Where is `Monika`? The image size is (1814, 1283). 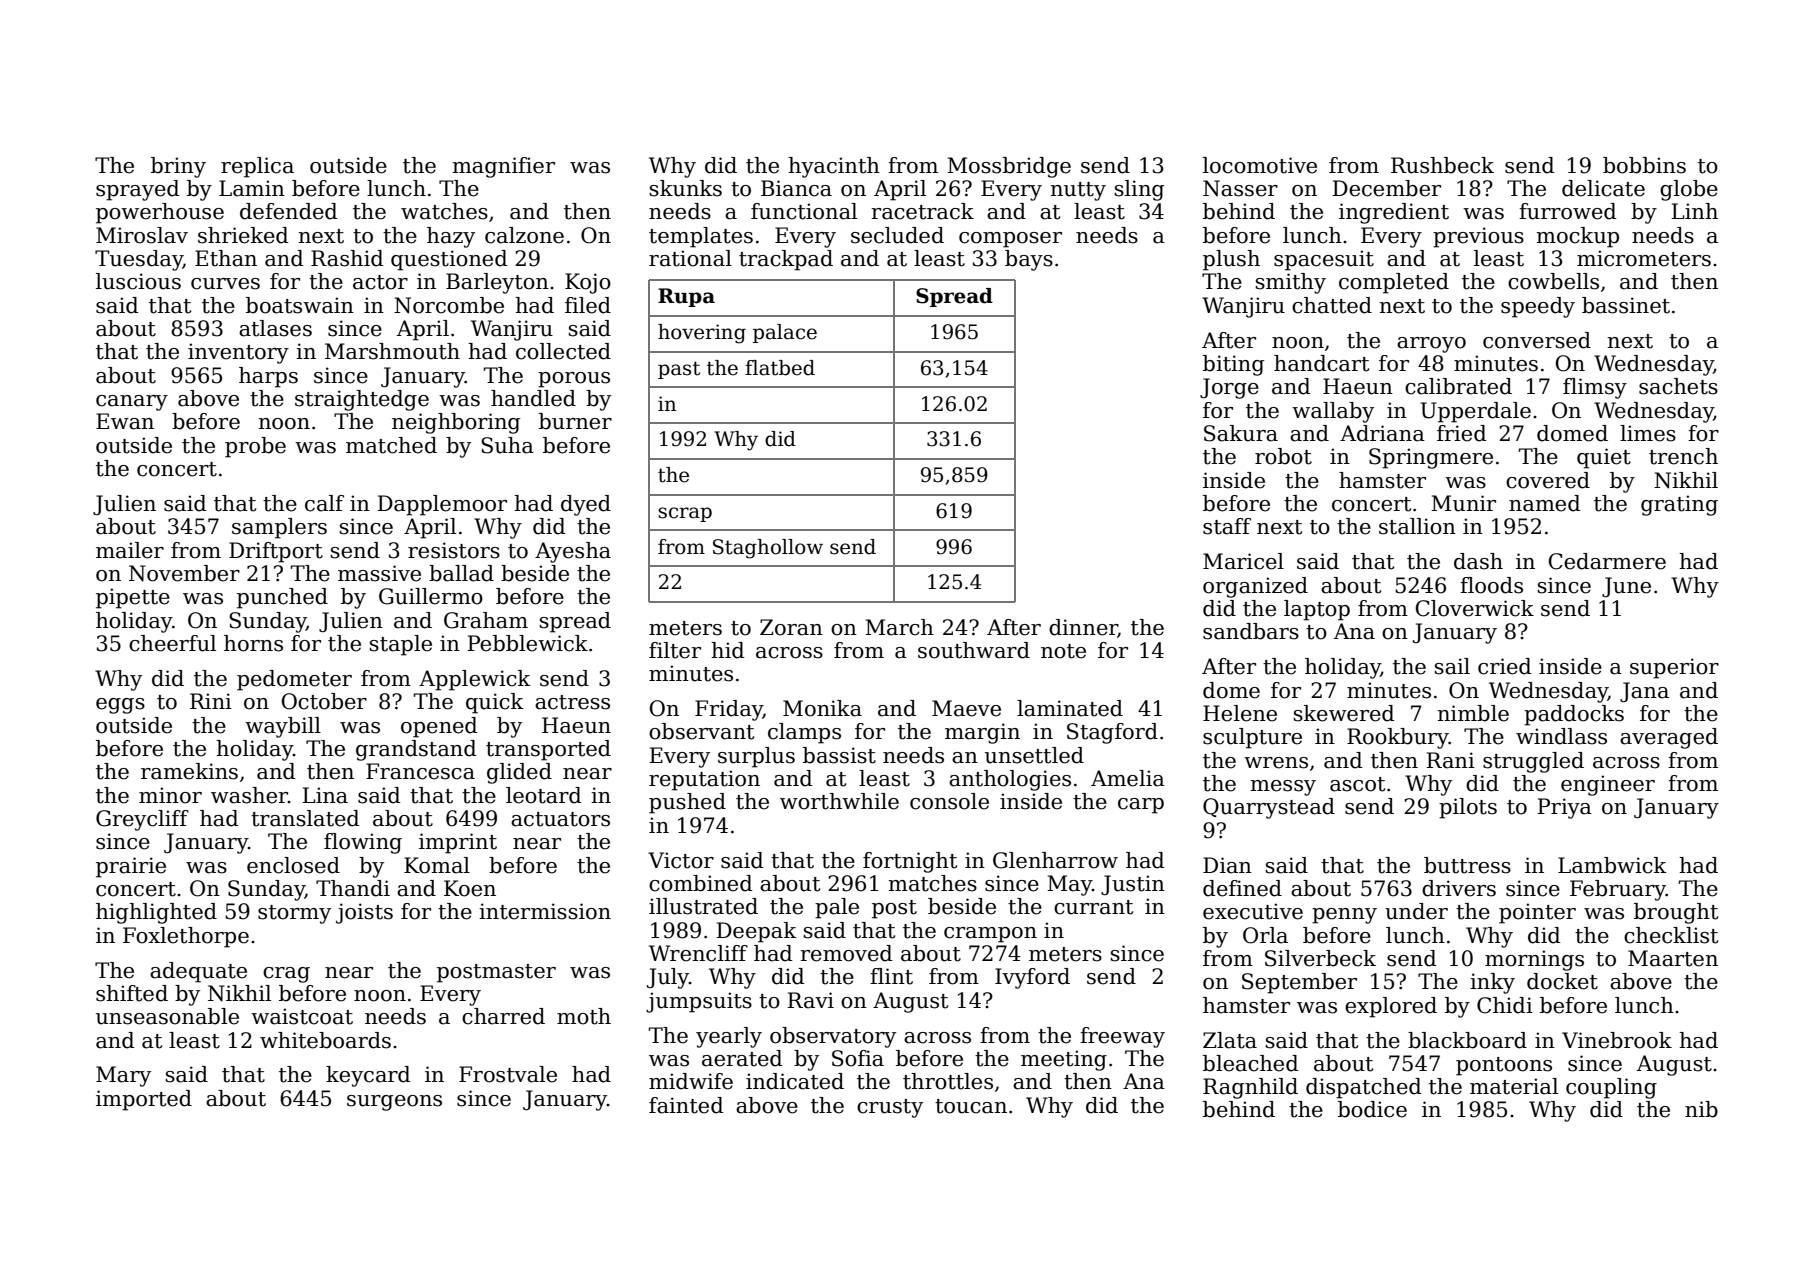 Monika is located at coordinates (822, 708).
